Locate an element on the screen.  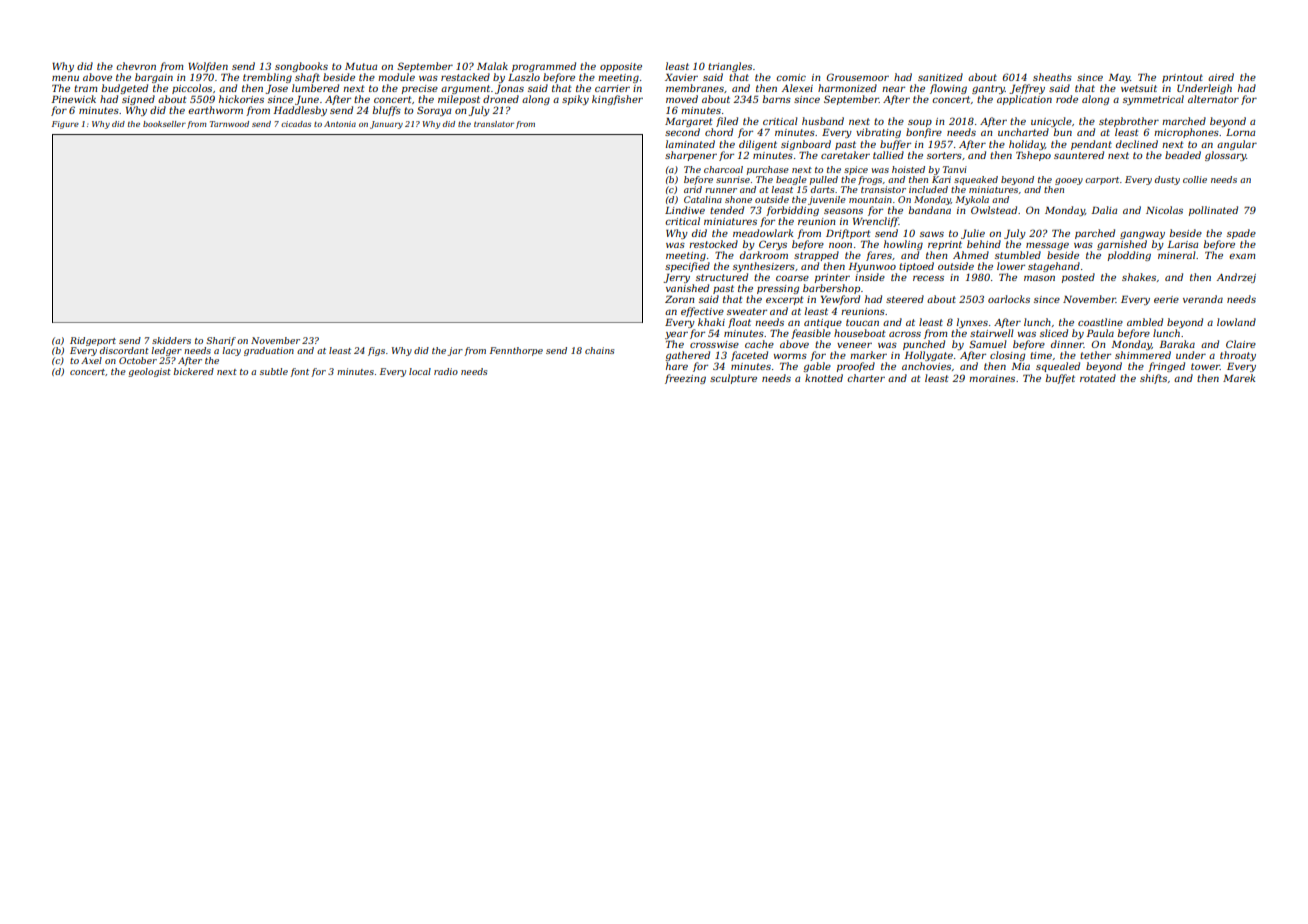
sheaths is located at coordinates (1052, 77).
